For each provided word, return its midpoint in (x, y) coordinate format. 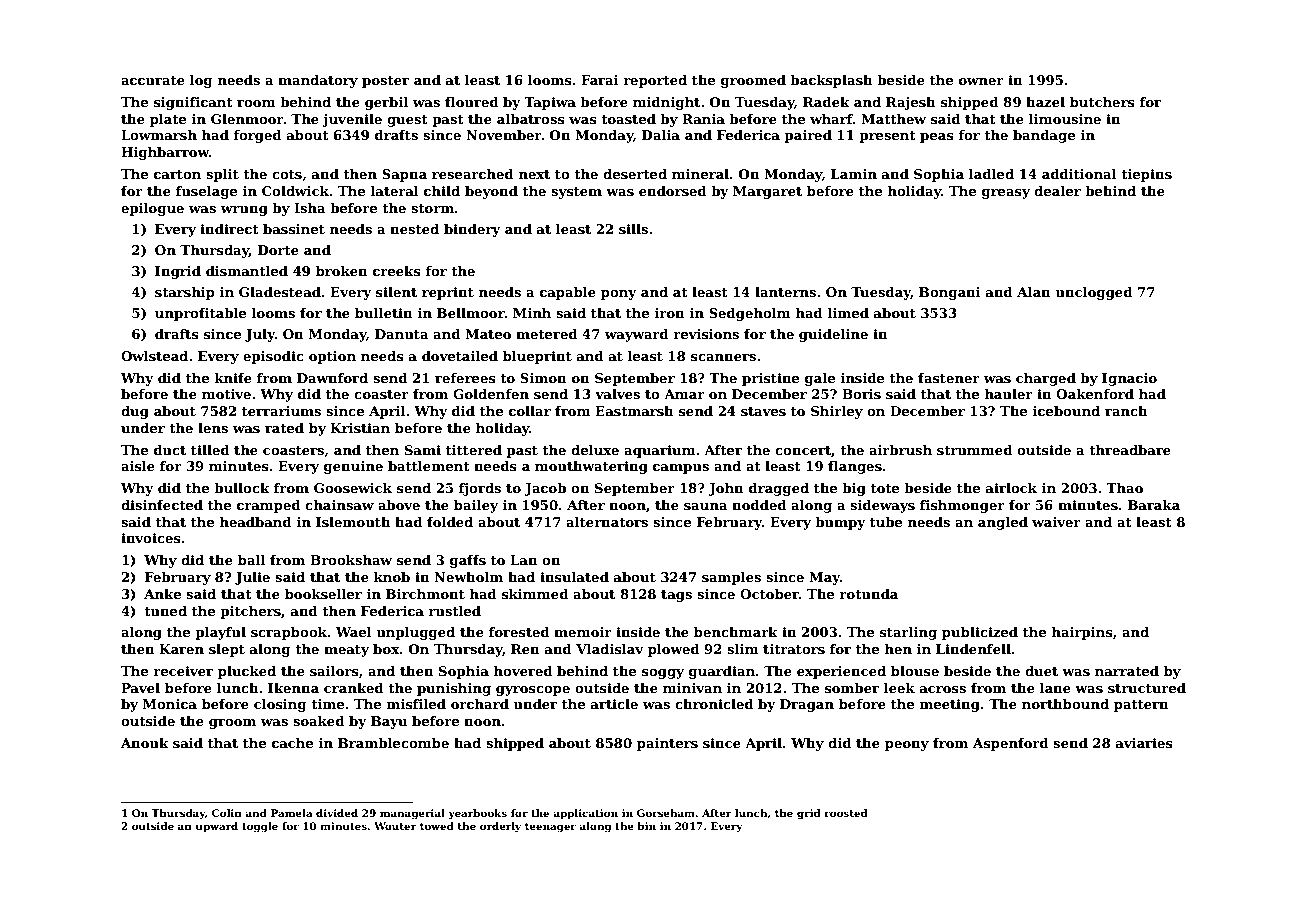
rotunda (868, 594)
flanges (855, 467)
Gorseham (666, 813)
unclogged (1094, 293)
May (824, 578)
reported (655, 81)
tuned (165, 611)
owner (981, 81)
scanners (723, 357)
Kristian (360, 428)
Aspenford (1011, 744)
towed (437, 826)
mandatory (318, 81)
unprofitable (200, 314)
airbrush (900, 450)
